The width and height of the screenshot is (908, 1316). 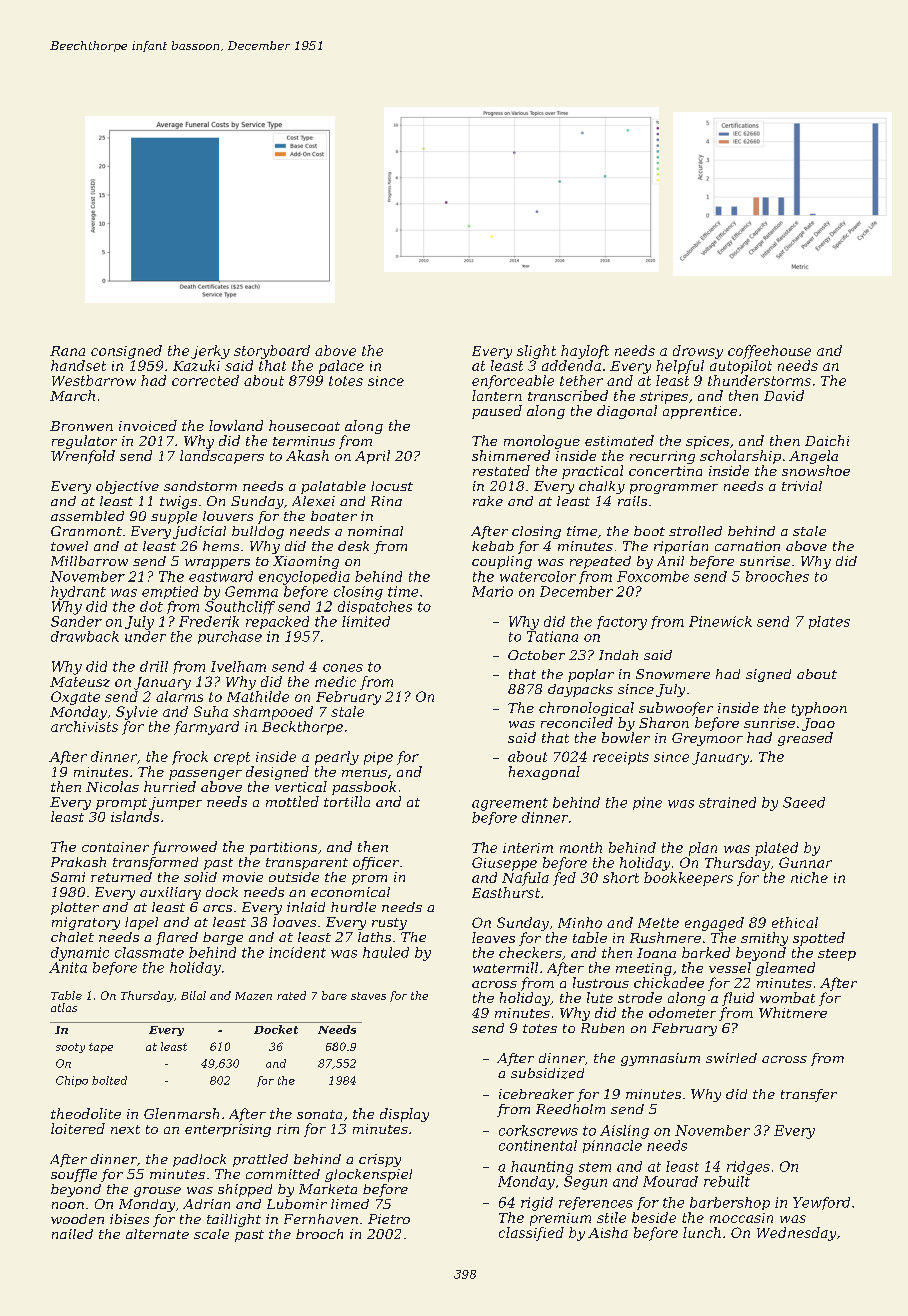 I want to click on factory, so click(x=622, y=623).
